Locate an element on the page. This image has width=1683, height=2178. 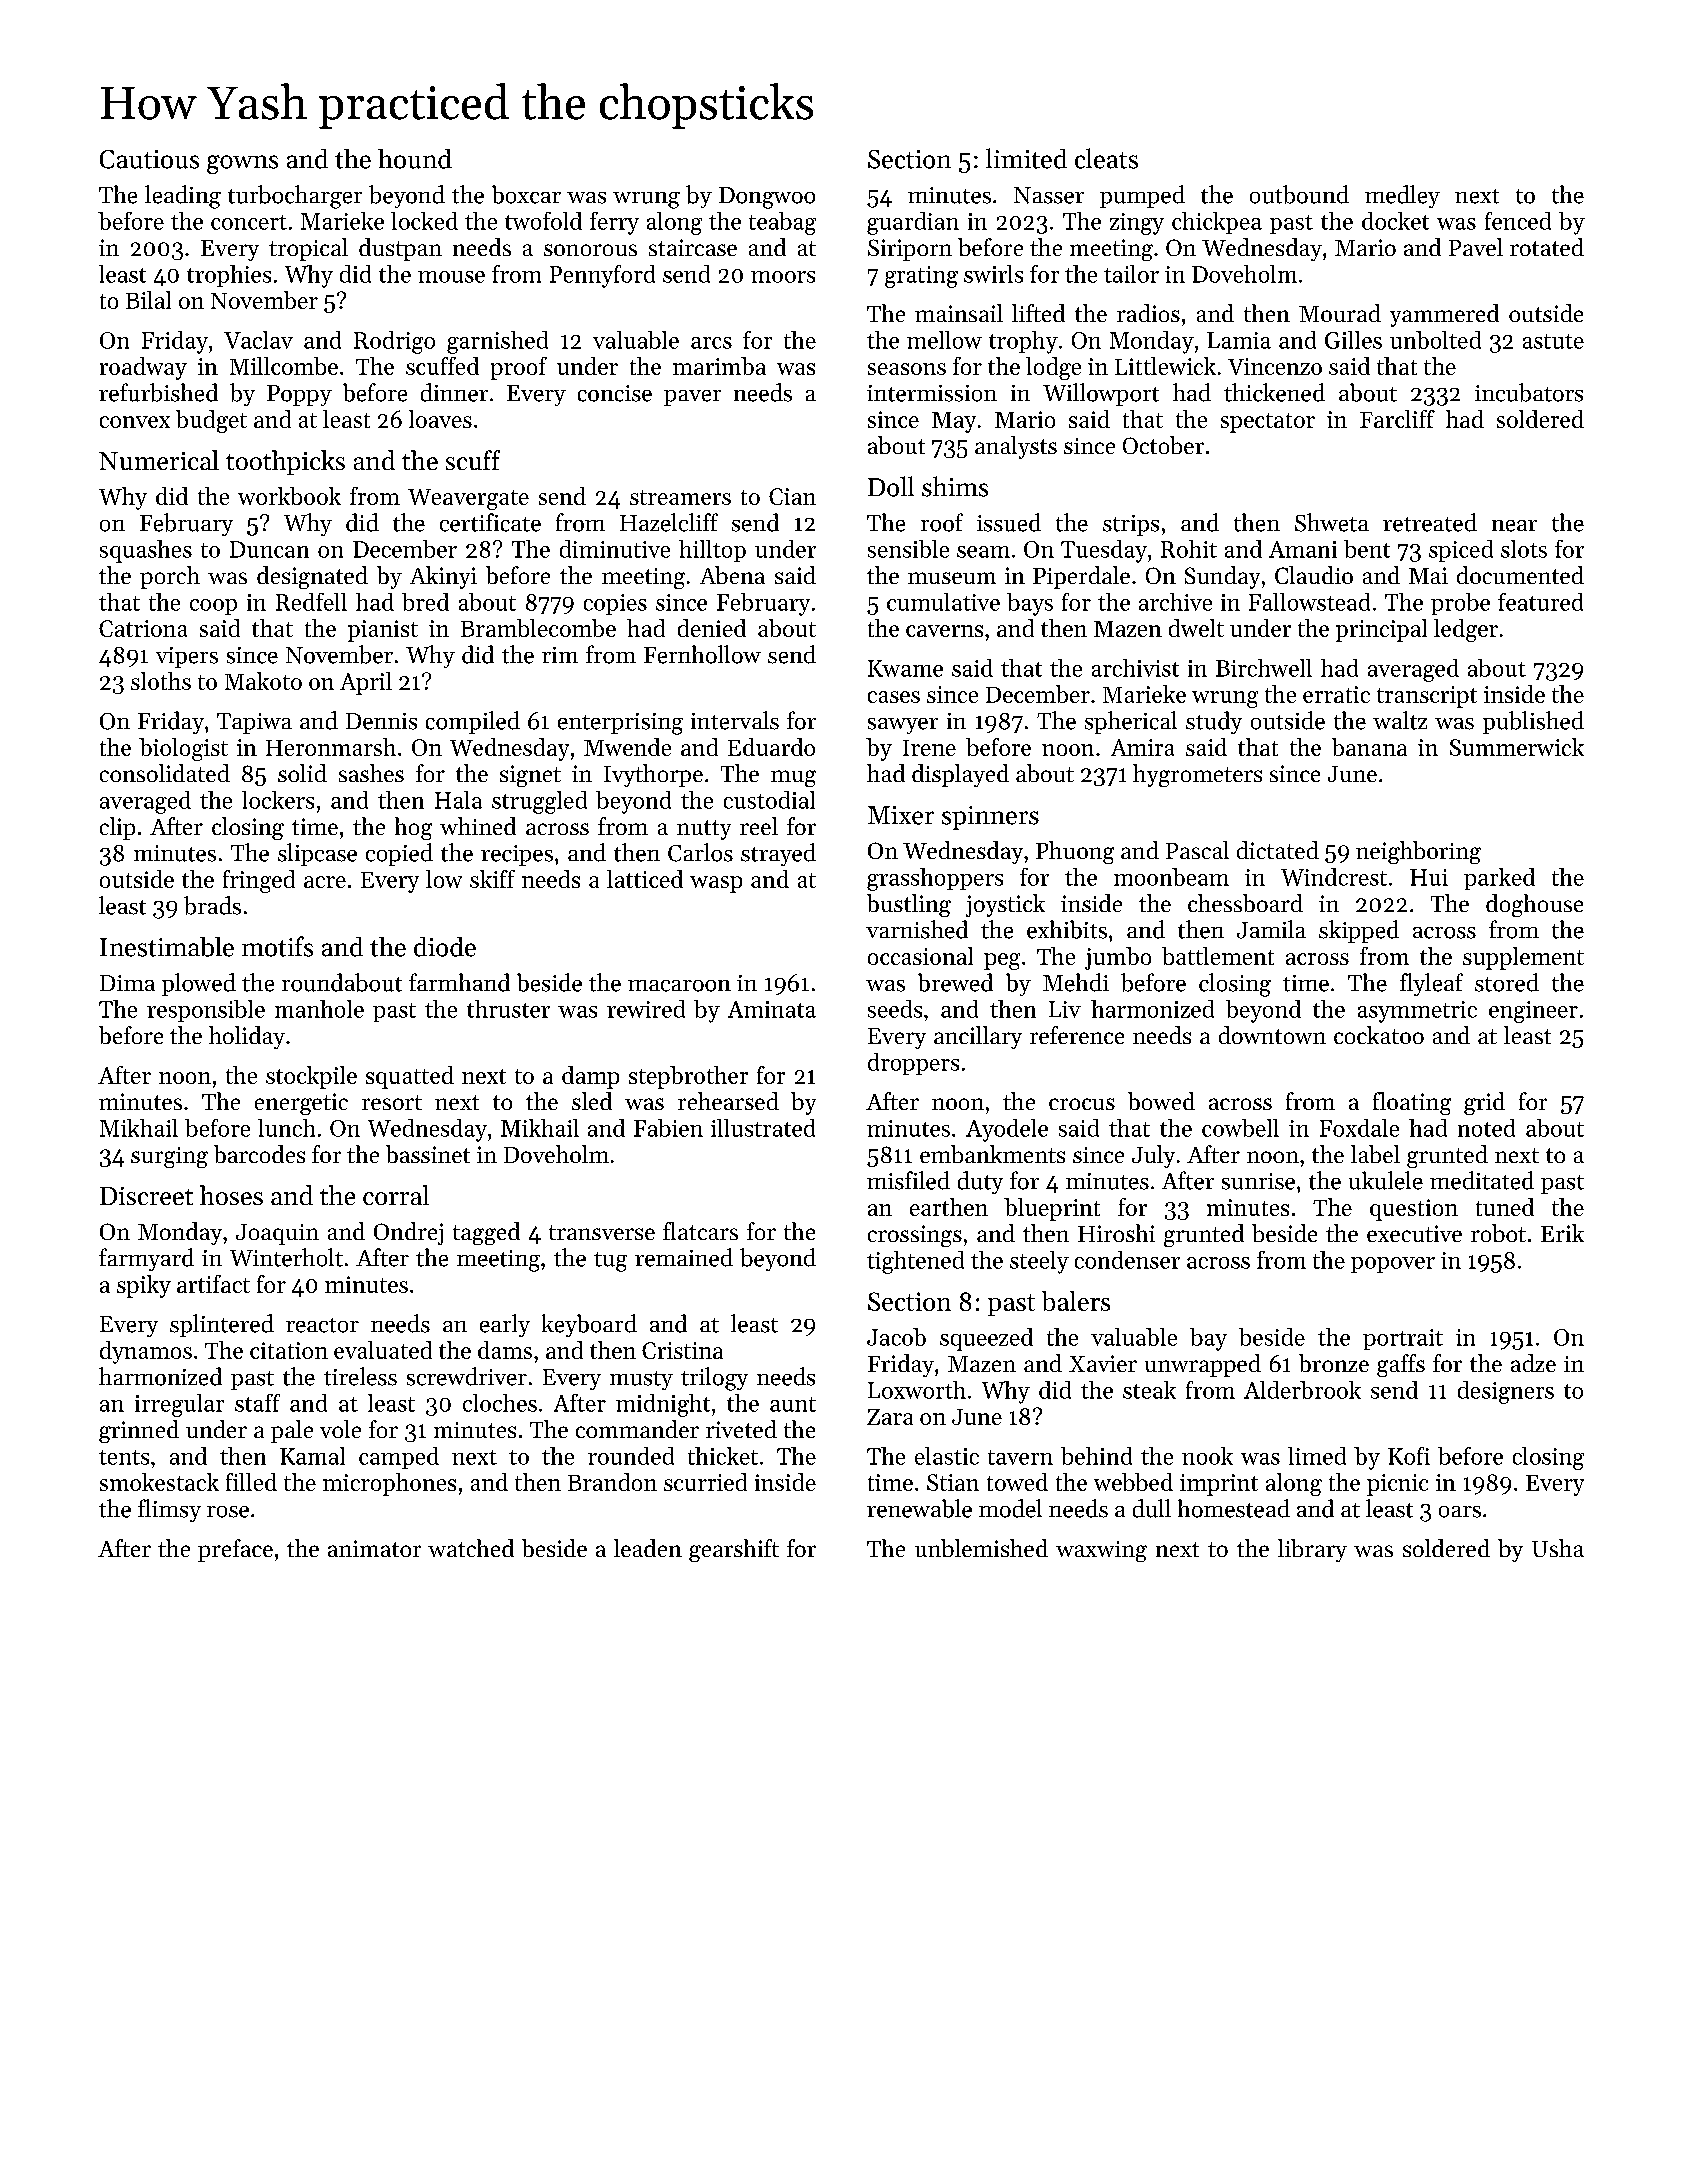
rehearsed is located at coordinates (728, 1101).
